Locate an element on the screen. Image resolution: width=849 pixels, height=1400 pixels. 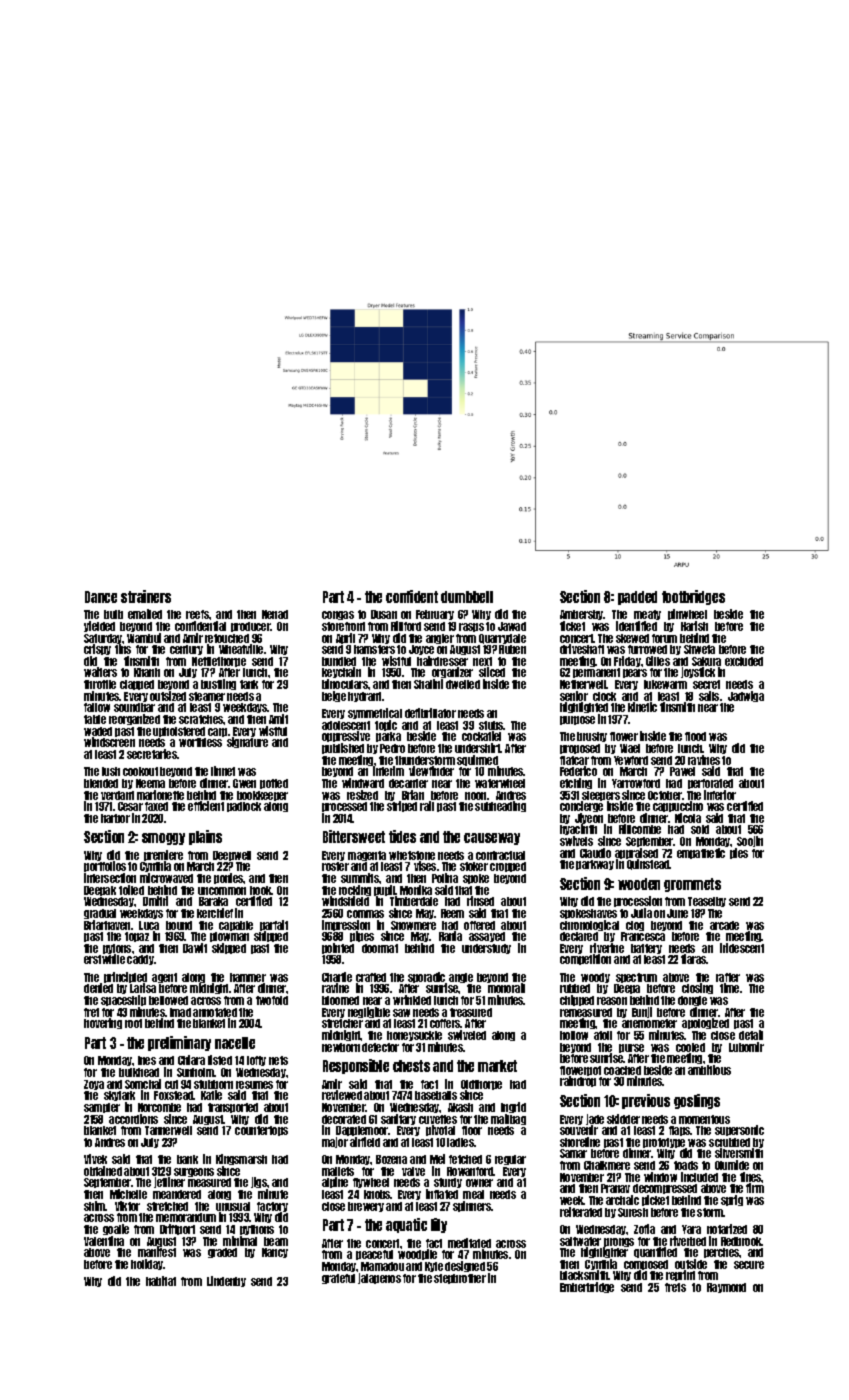
dumbbell is located at coordinates (467, 597).
